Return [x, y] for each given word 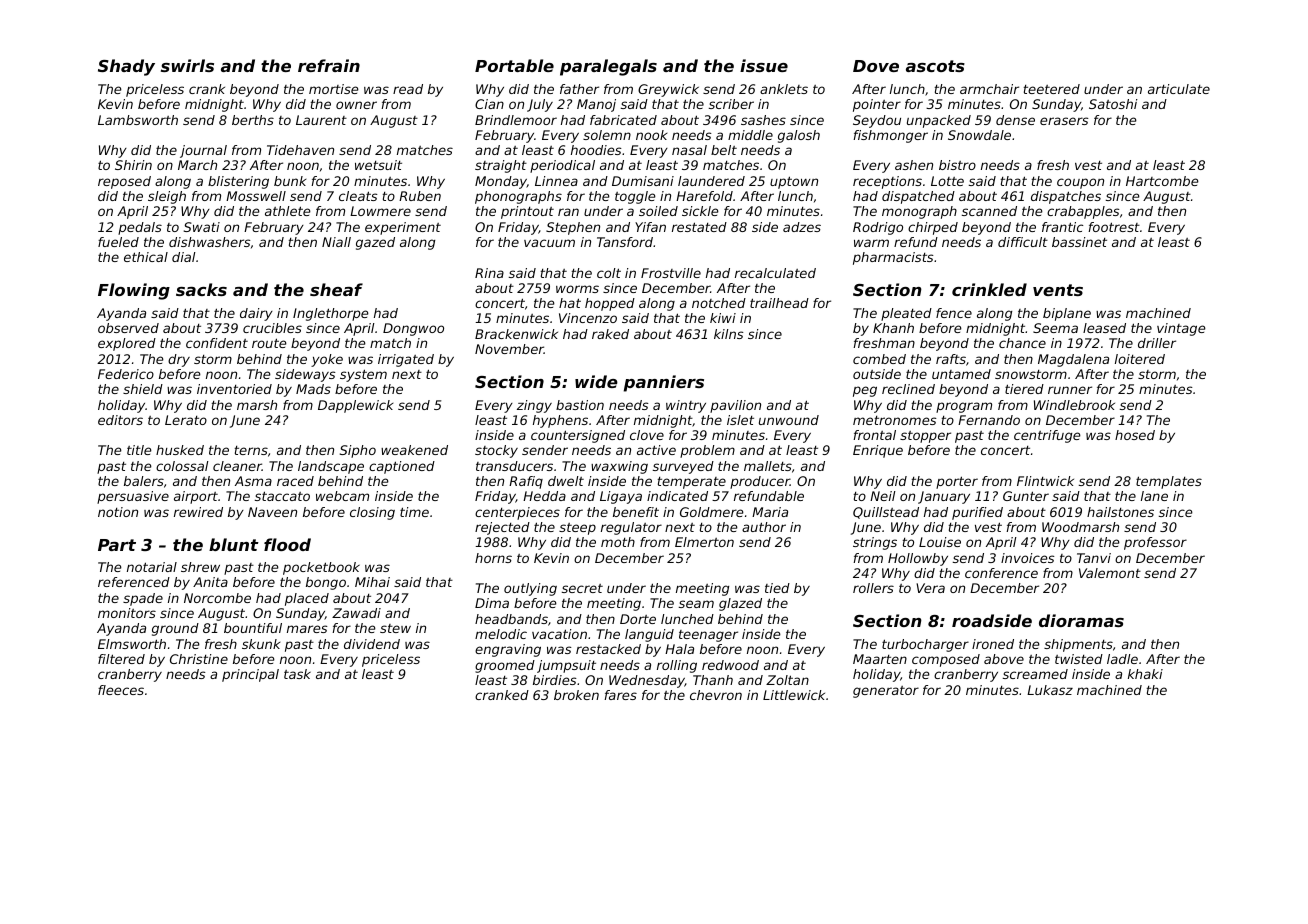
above [1004, 659]
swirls [187, 65]
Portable [514, 65]
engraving [508, 650]
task [297, 674]
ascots [935, 66]
